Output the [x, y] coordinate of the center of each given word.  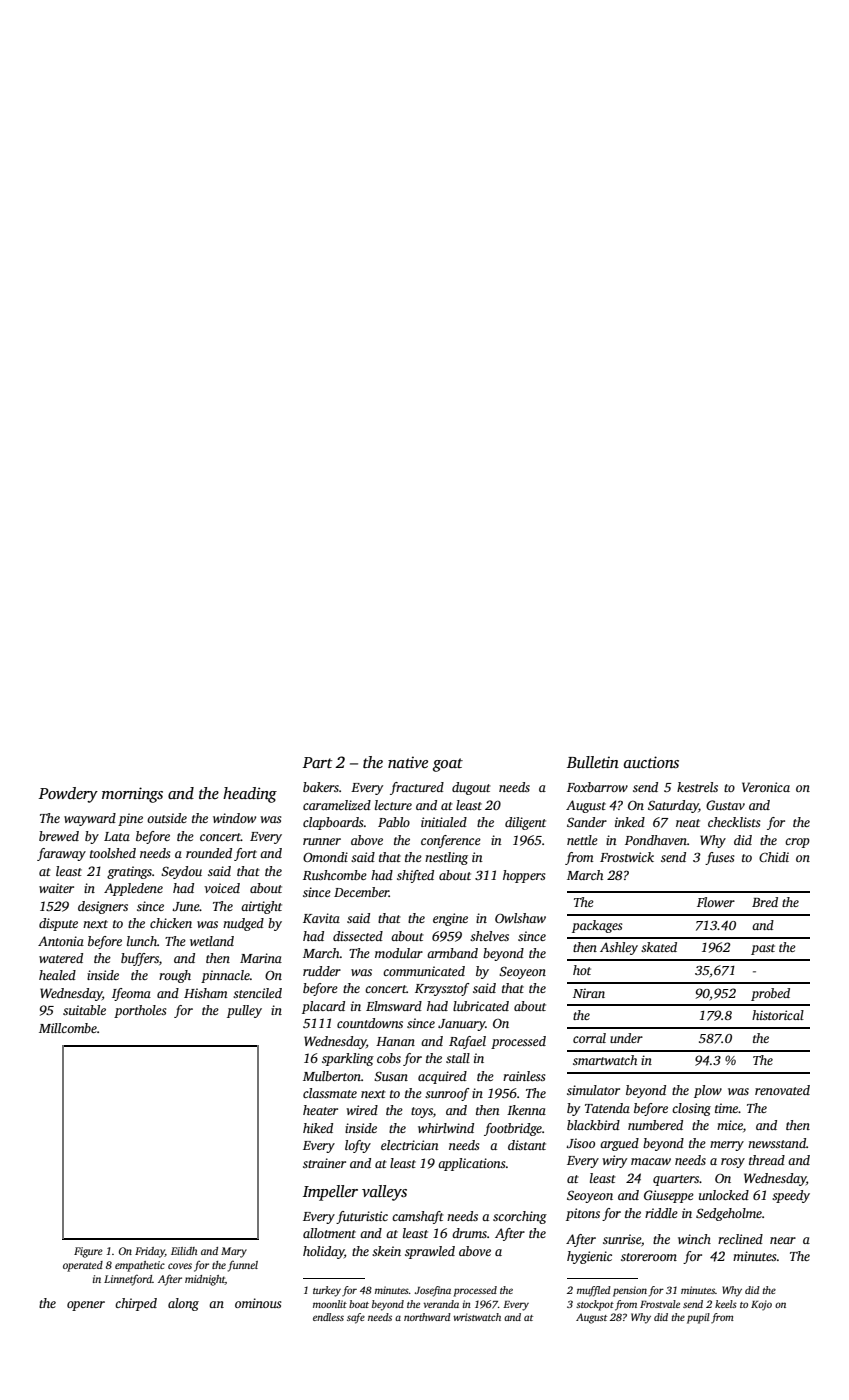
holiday [323, 1252]
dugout [471, 788]
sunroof [447, 1094]
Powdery [68, 795]
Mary [234, 1252]
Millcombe [68, 1028]
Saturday [673, 806]
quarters [676, 1180]
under [626, 1038]
